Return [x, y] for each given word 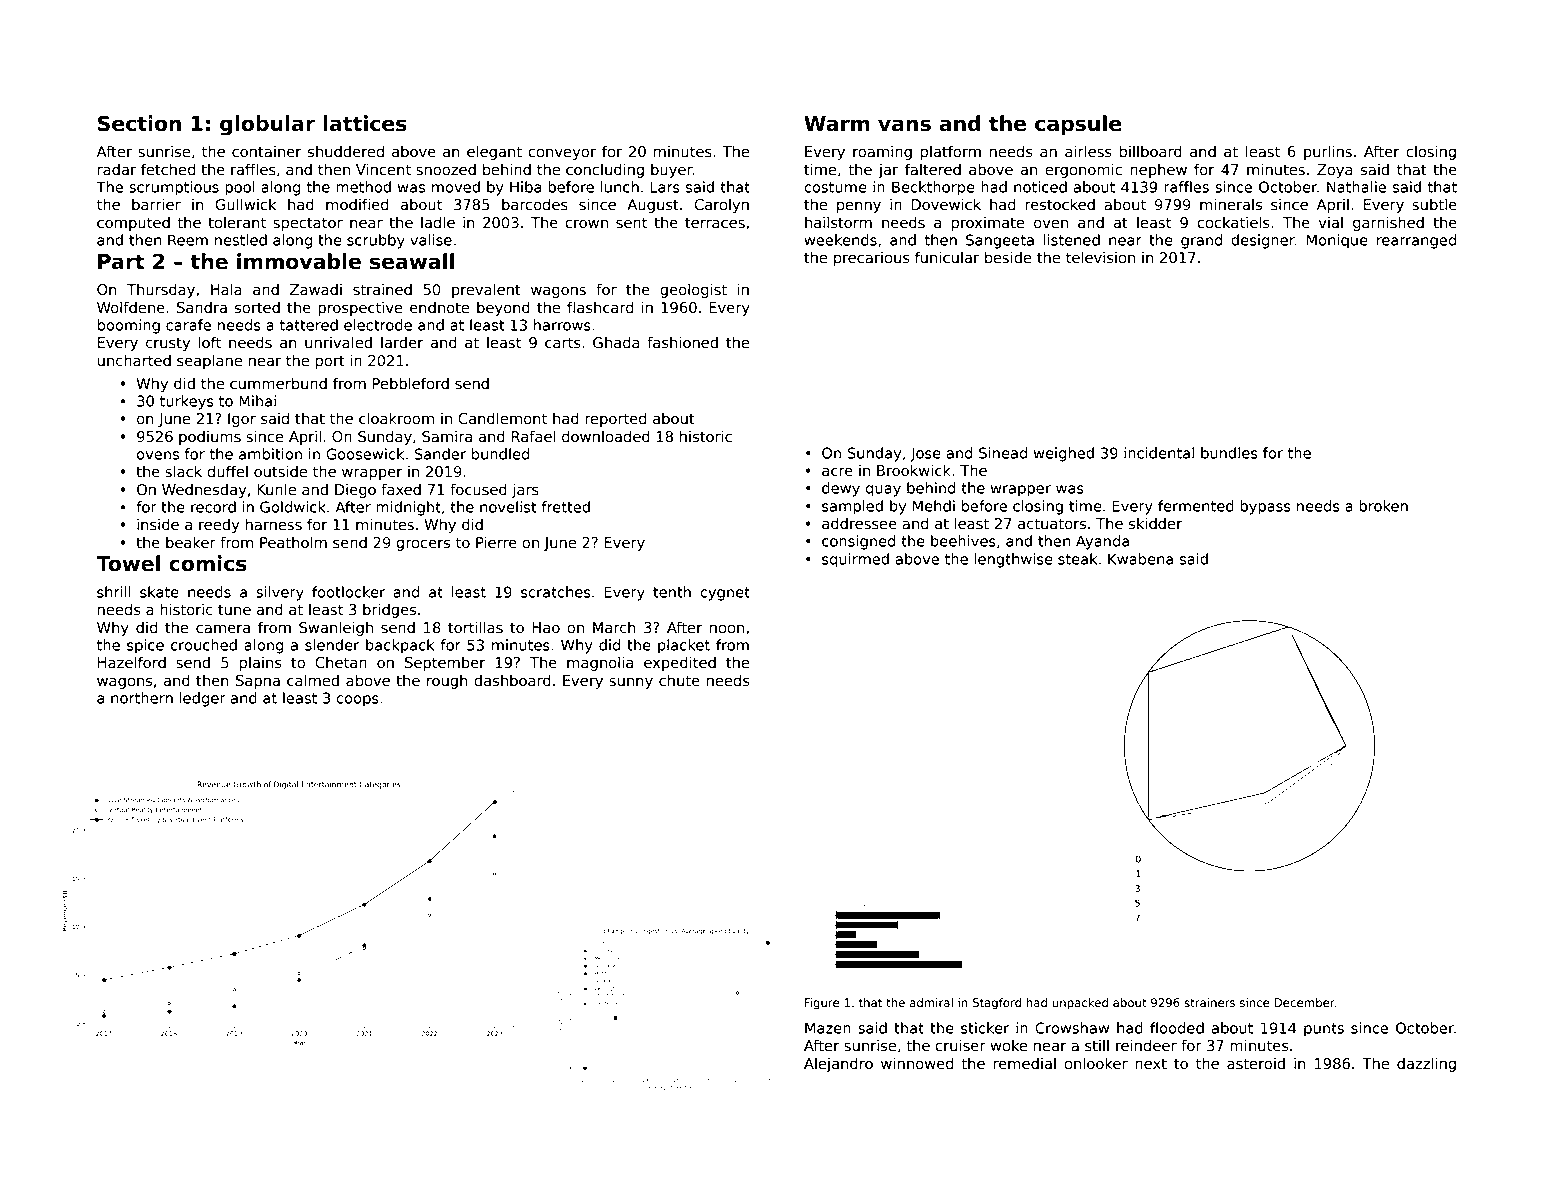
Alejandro [838, 1064]
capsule [1078, 125]
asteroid [1256, 1063]
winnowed [917, 1063]
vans [904, 125]
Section [139, 123]
